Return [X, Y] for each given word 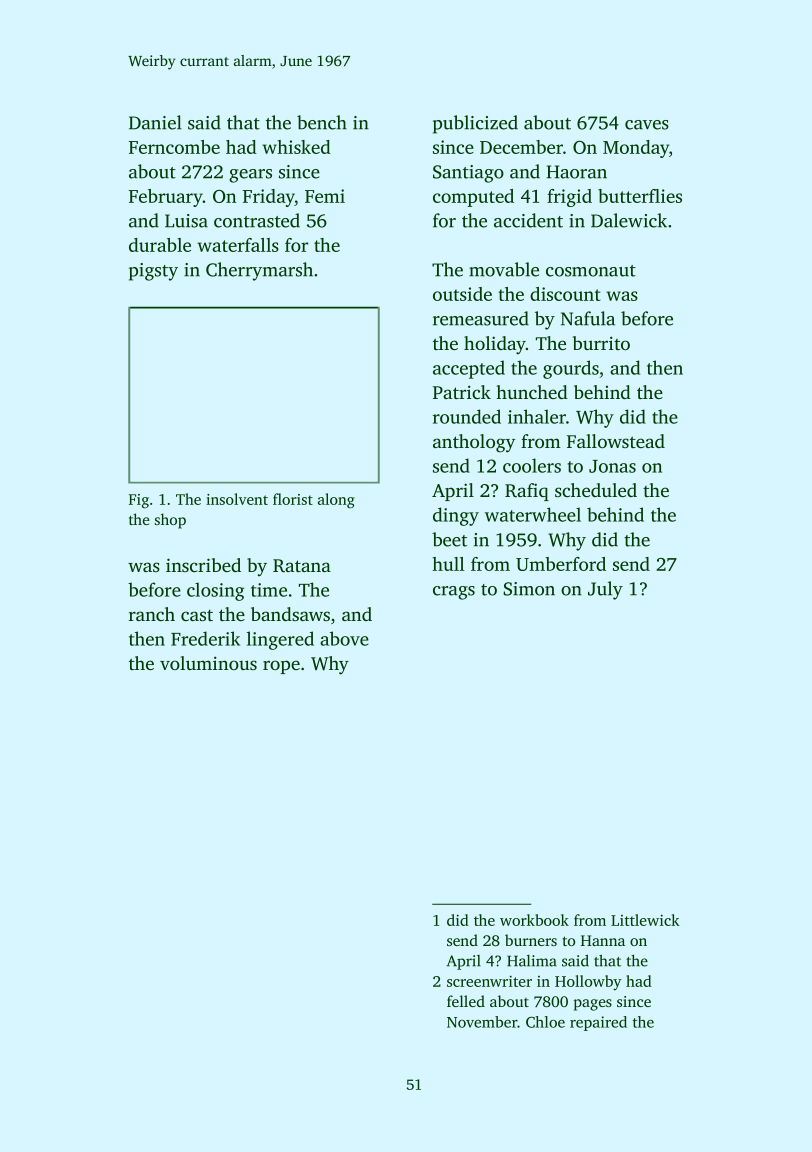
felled [466, 1001]
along [336, 501]
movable [504, 269]
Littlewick [645, 920]
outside [462, 294]
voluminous [208, 663]
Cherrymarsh [259, 271]
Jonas [612, 466]
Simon [529, 589]
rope [281, 667]
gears [250, 176]
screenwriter [489, 981]
